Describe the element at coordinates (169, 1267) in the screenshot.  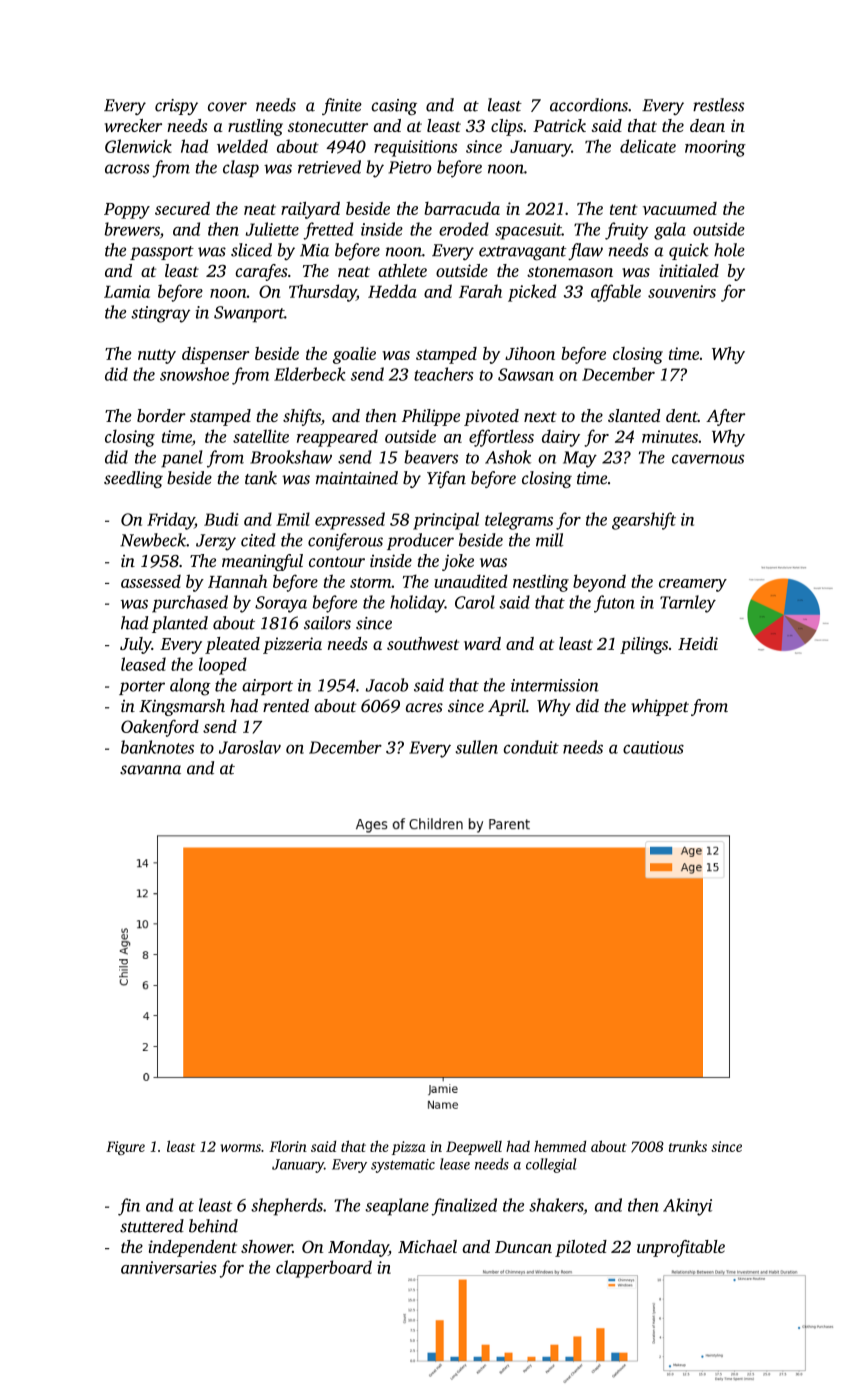
I see `anniversaries` at that location.
